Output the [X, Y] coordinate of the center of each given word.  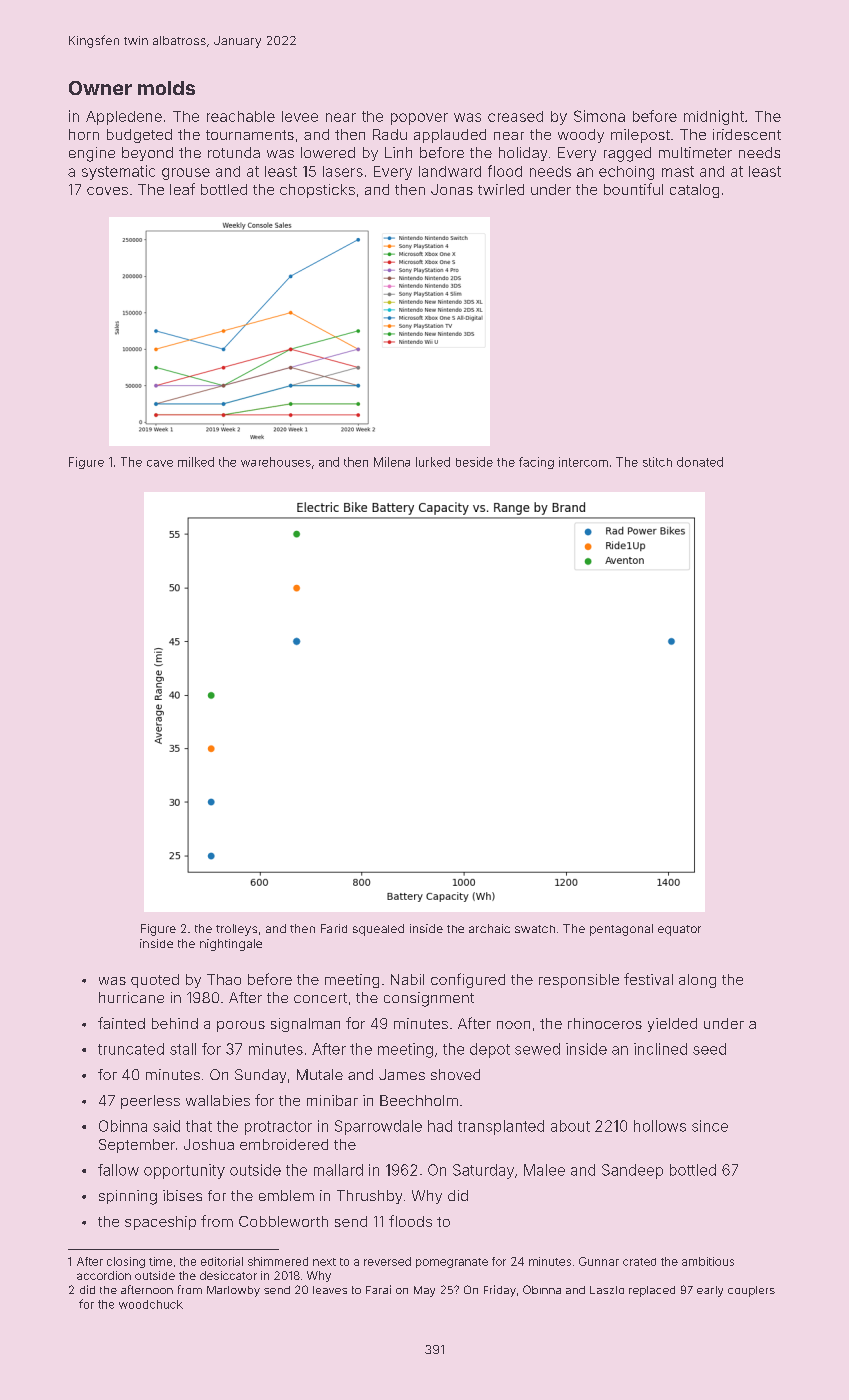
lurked [433, 462]
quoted [155, 981]
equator [679, 930]
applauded [450, 136]
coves [107, 191]
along [697, 981]
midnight [714, 117]
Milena [392, 462]
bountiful [633, 189]
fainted [121, 1023]
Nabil [407, 979]
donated [700, 462]
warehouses [276, 462]
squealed [378, 930]
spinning [128, 1197]
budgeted [139, 136]
